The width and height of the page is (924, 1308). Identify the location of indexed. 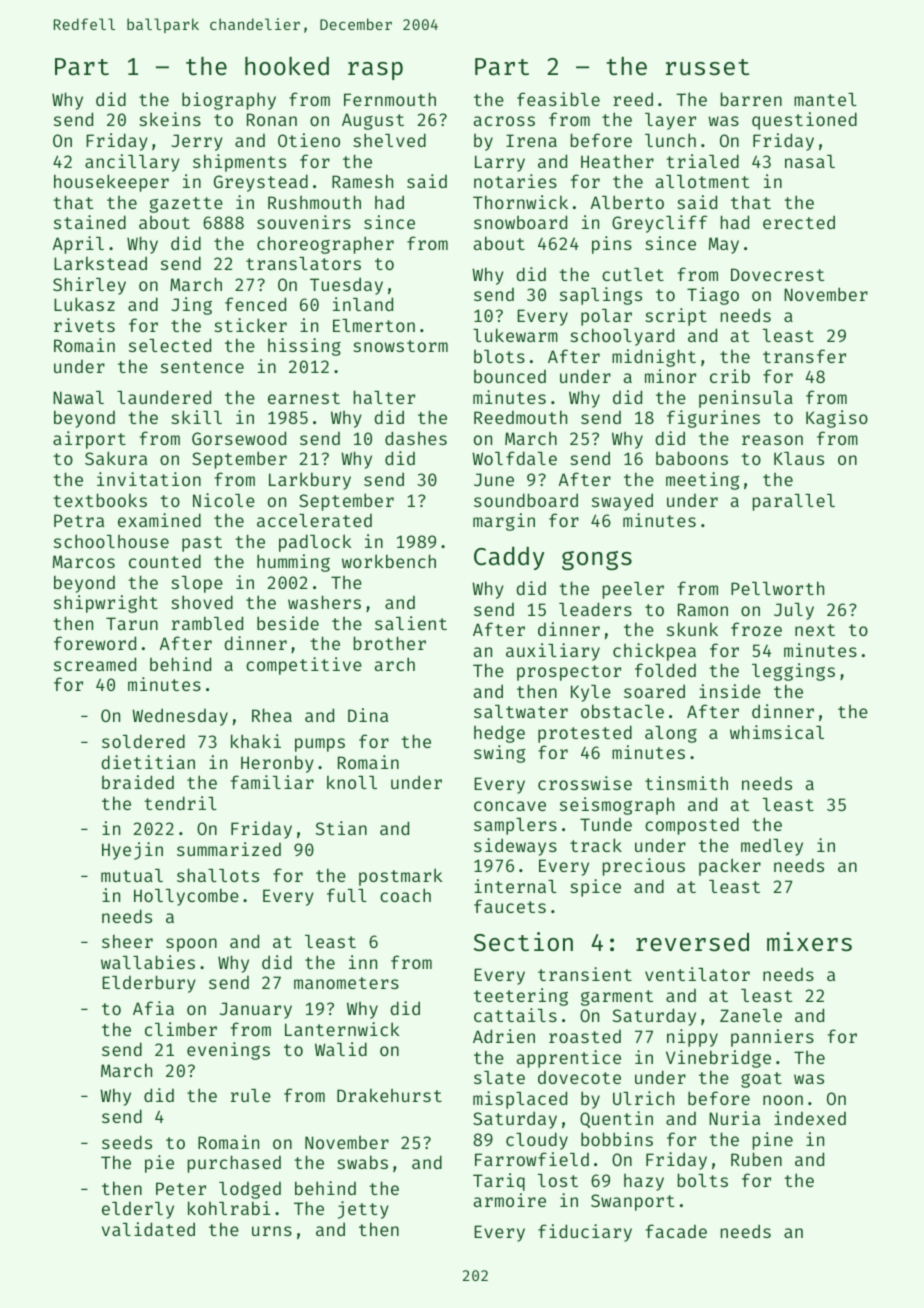
(810, 1118).
